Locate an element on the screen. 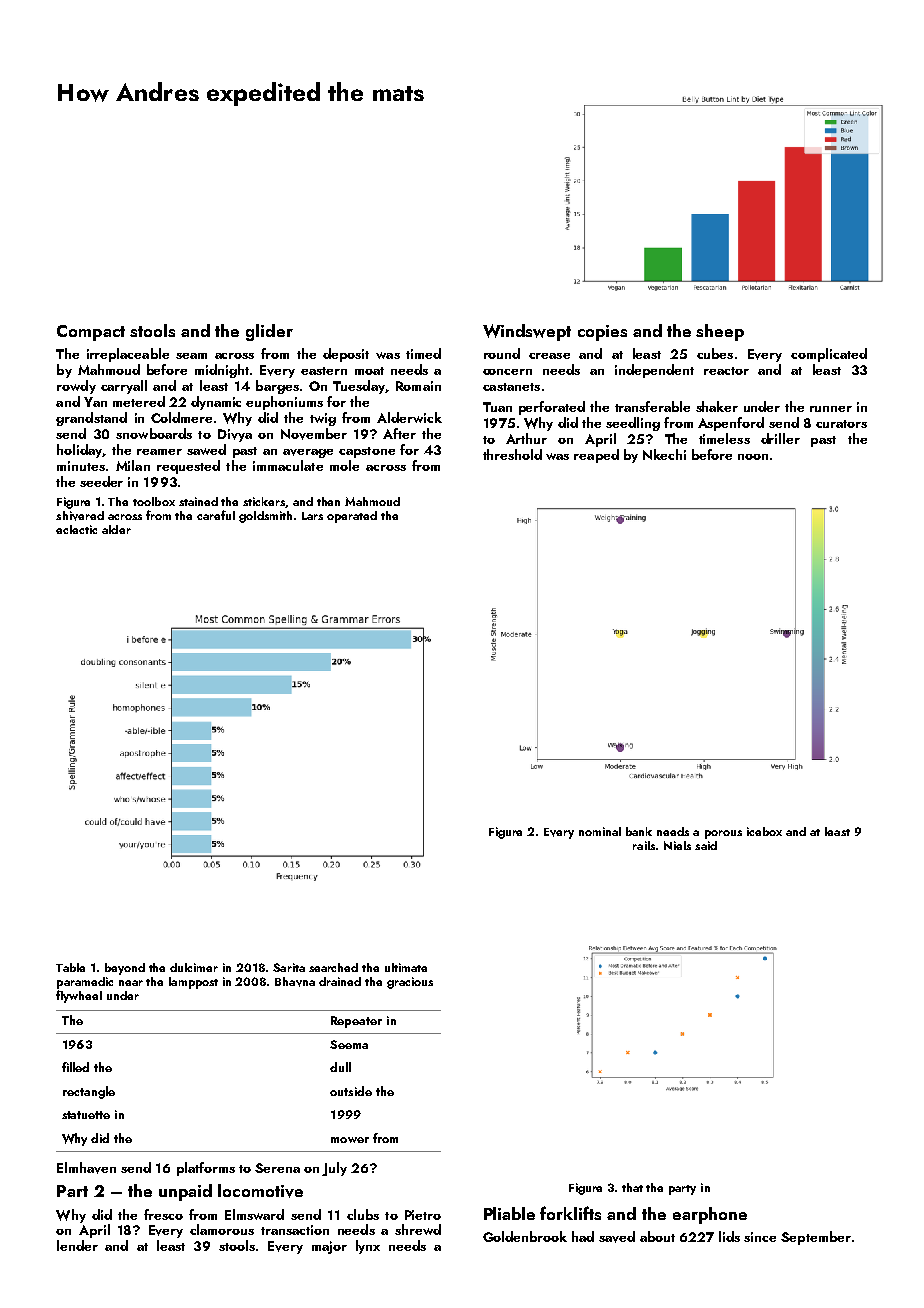 The height and width of the screenshot is (1308, 924). rails is located at coordinates (644, 845).
